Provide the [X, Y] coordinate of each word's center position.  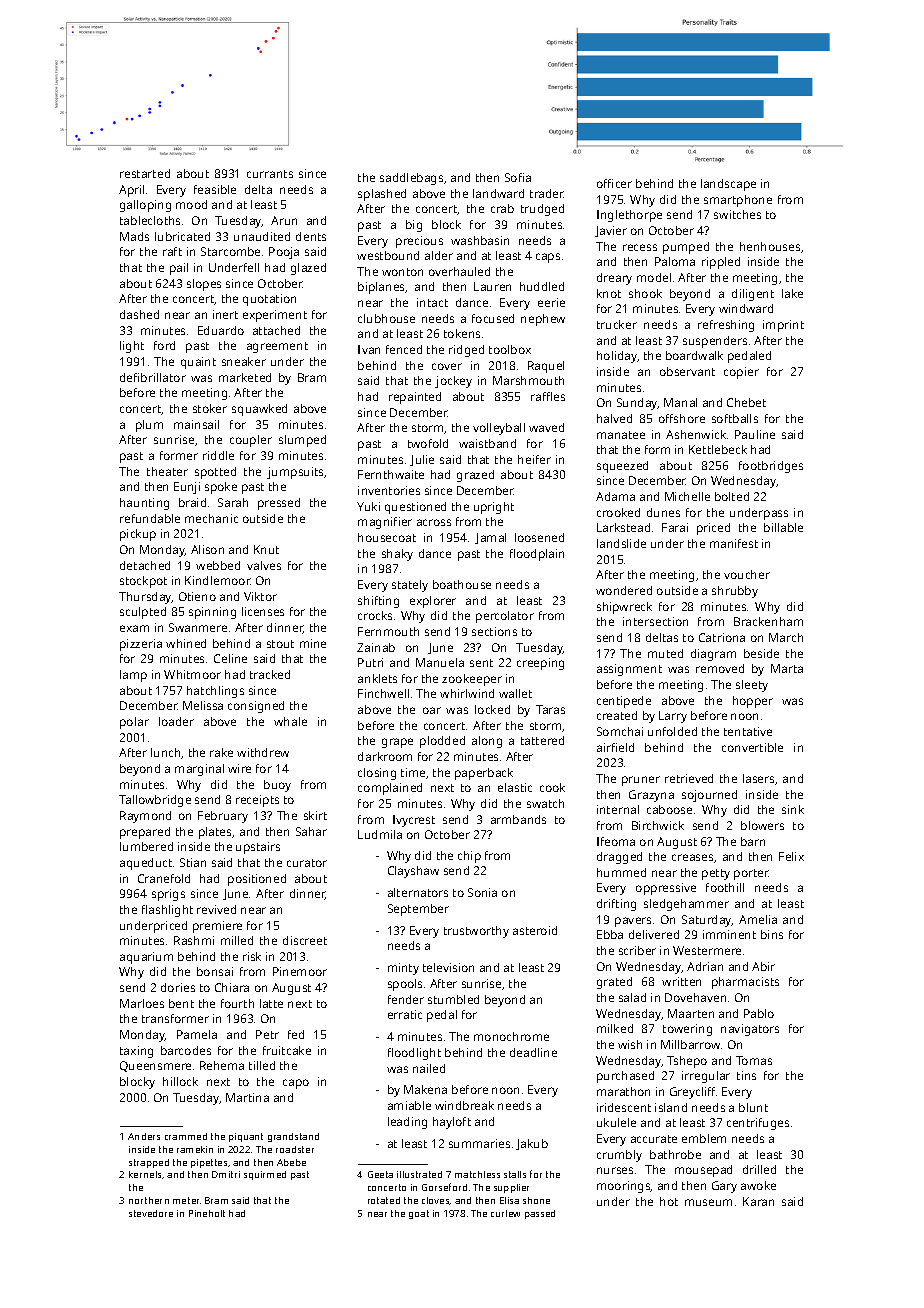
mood [191, 204]
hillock [180, 1081]
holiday [617, 357]
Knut [266, 549]
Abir [763, 966]
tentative [748, 731]
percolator [505, 617]
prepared [145, 833]
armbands [518, 819]
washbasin [480, 240]
